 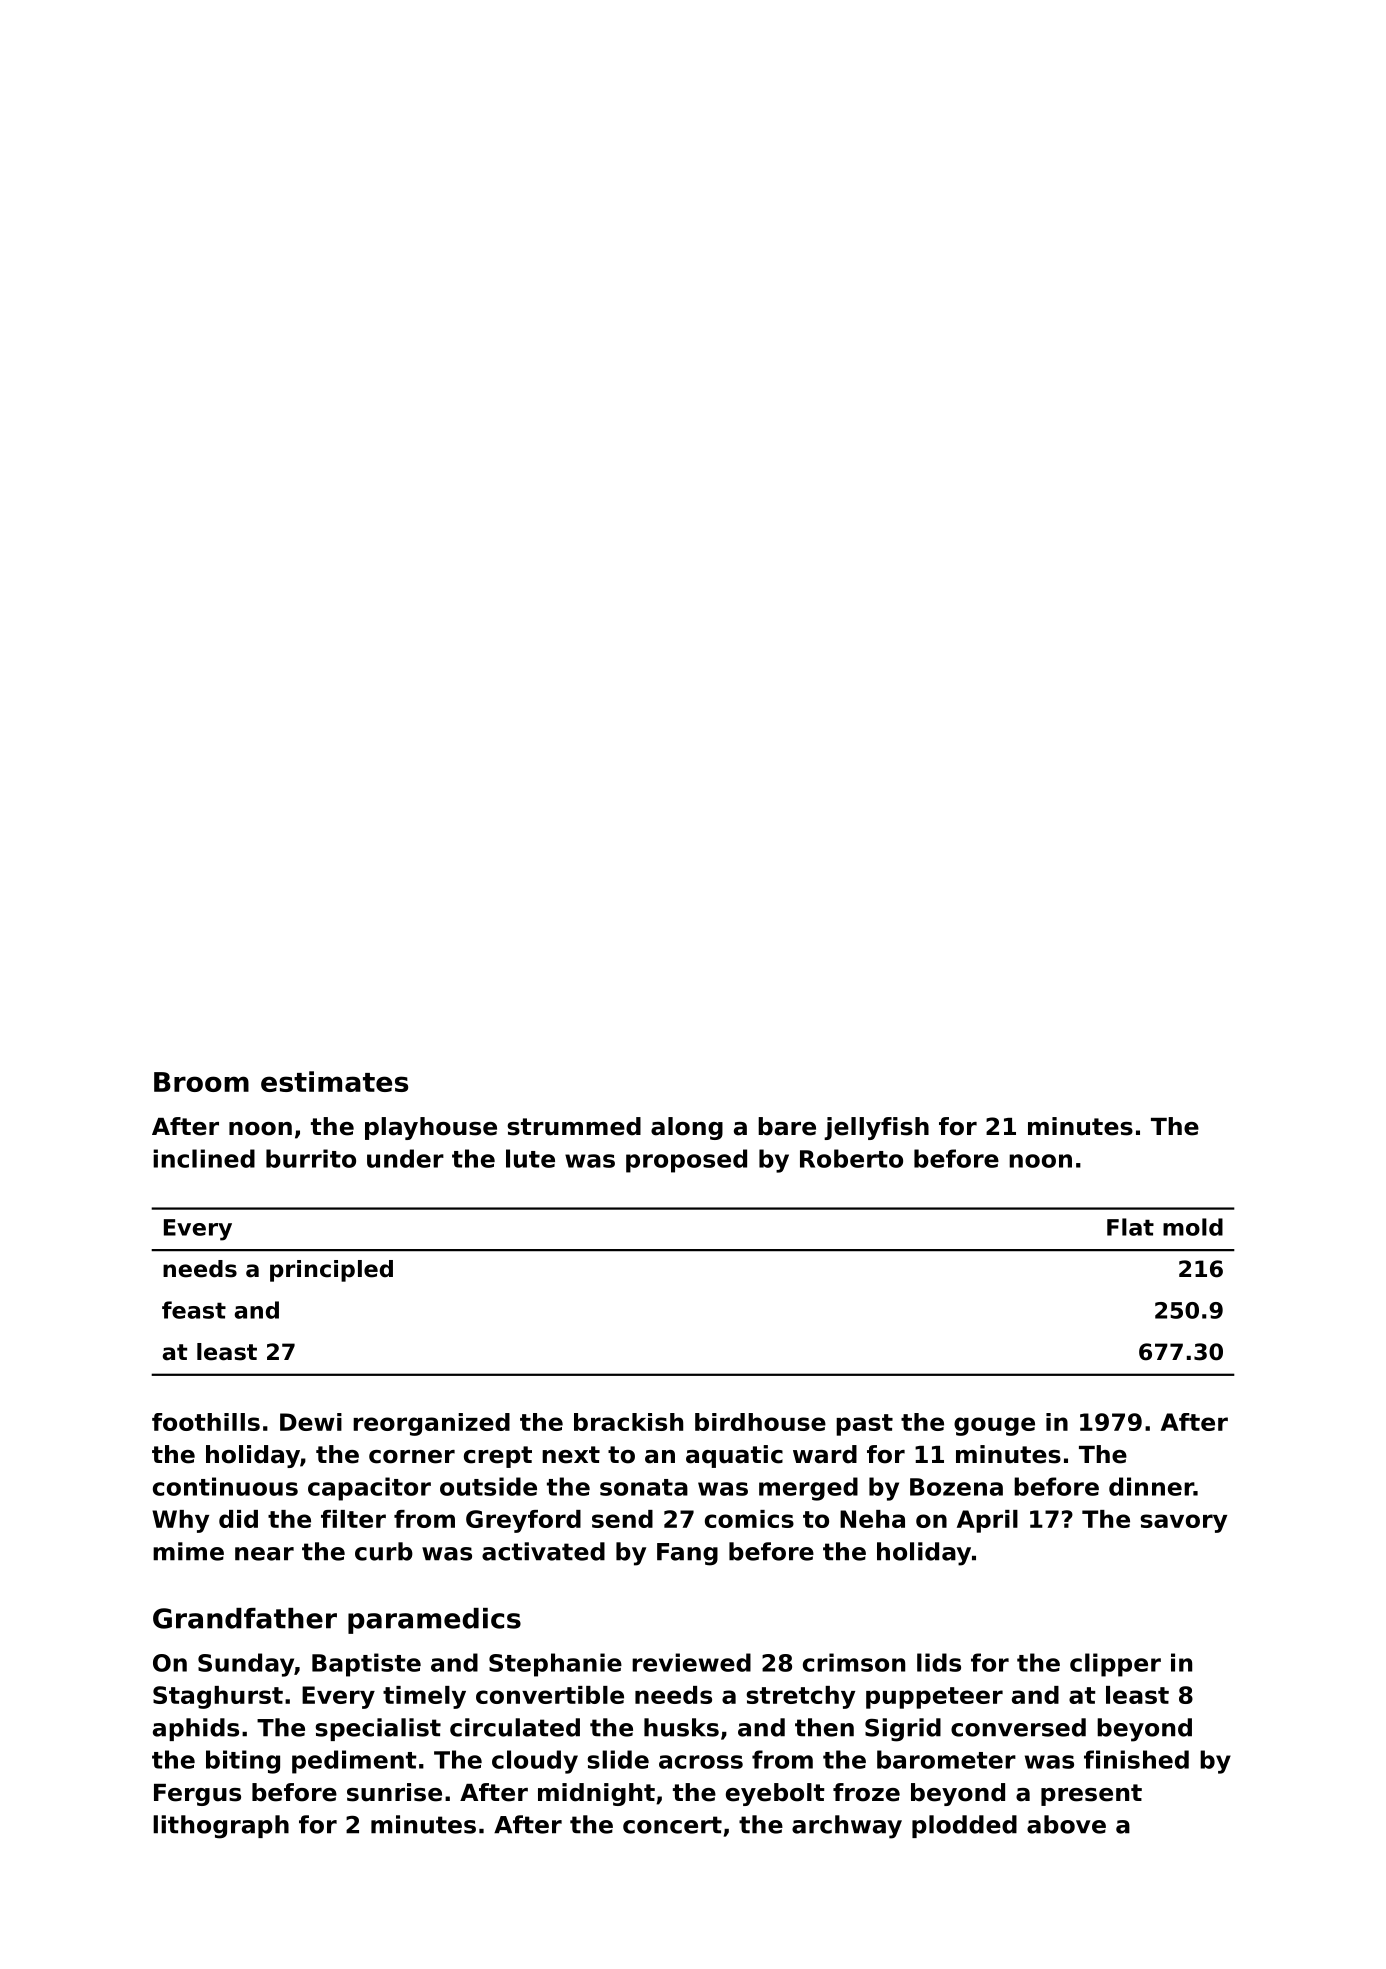 What do you see at coordinates (334, 1081) in the screenshot?
I see `estimates` at bounding box center [334, 1081].
